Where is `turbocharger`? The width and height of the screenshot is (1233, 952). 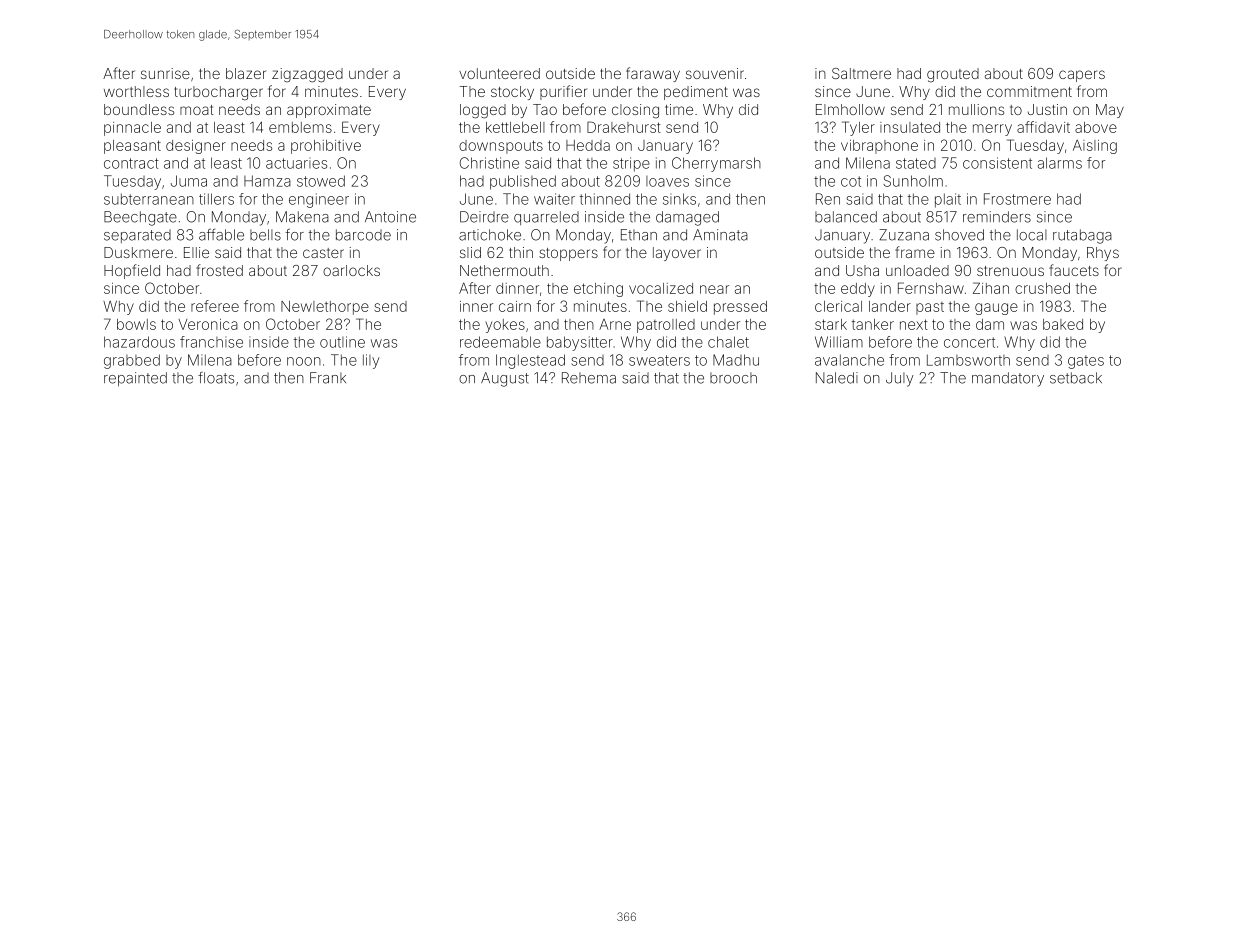 turbocharger is located at coordinates (218, 93).
